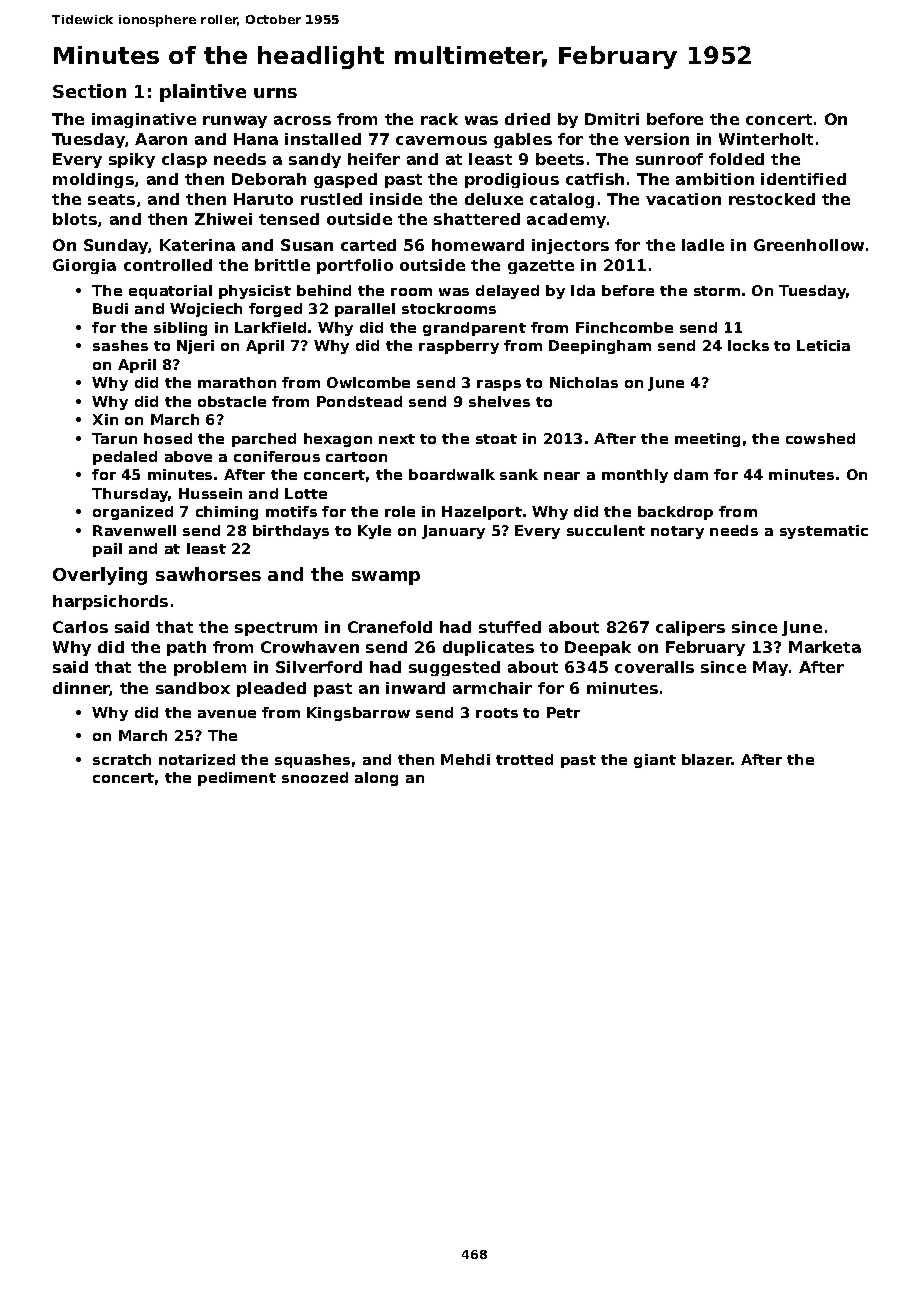 This page has width=924, height=1308. I want to click on Mehdi, so click(465, 759).
